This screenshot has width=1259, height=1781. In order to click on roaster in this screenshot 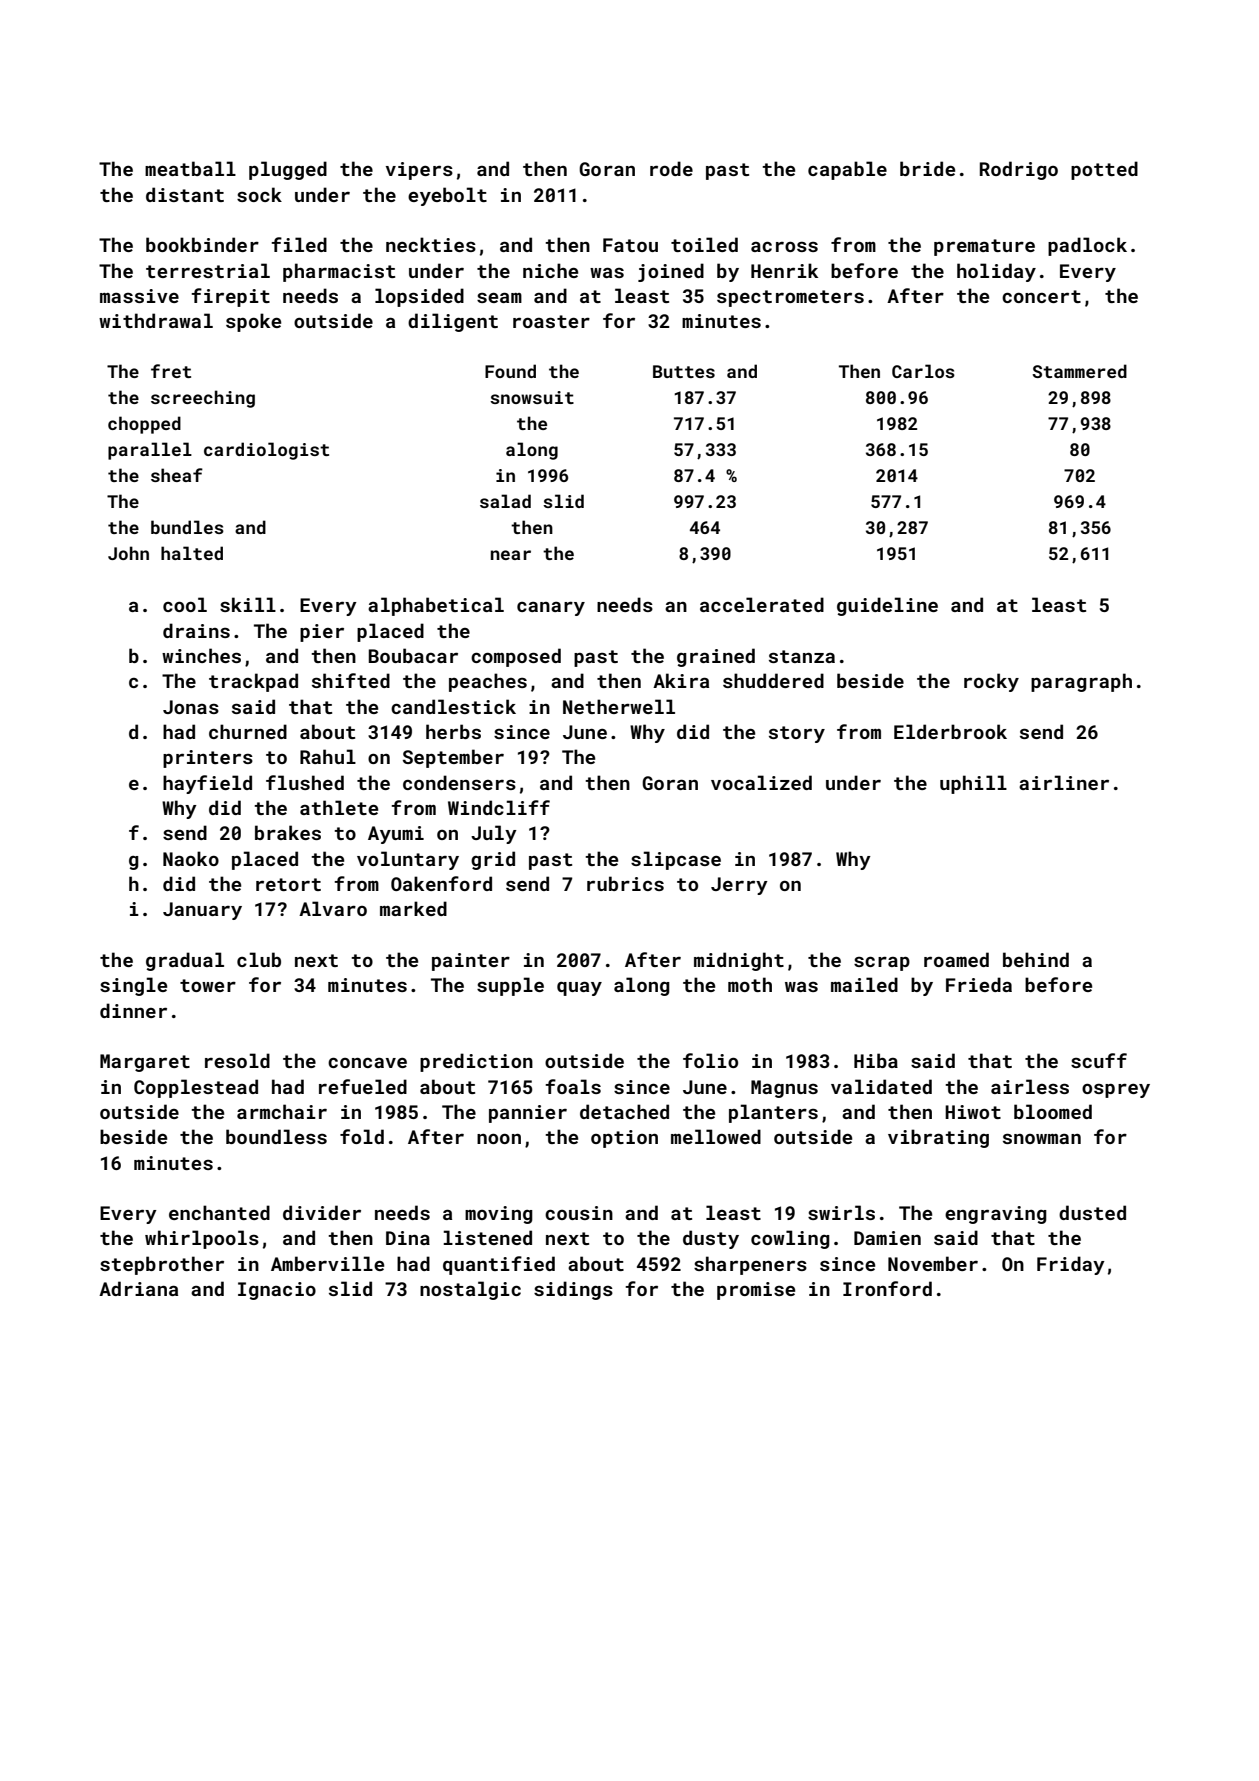, I will do `click(551, 321)`.
